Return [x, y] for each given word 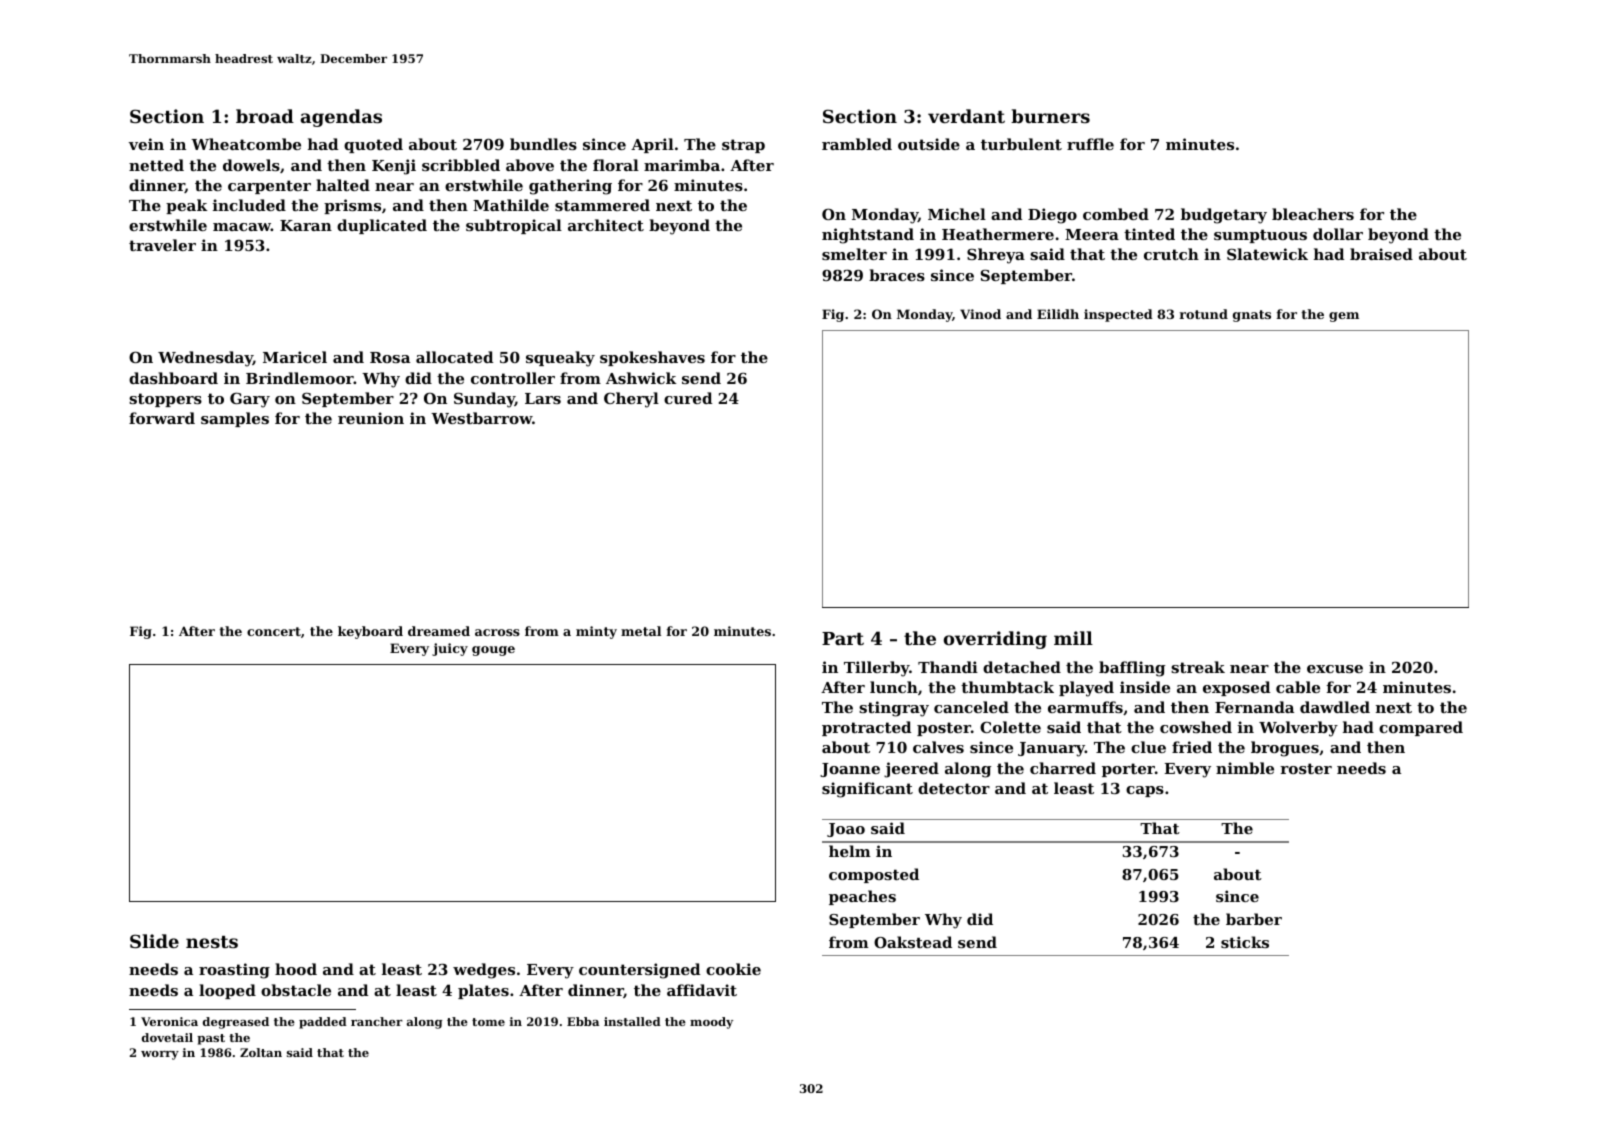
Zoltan [261, 1052]
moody [711, 1023]
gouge [493, 651]
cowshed [1196, 727]
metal [641, 631]
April [652, 145]
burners [1050, 116]
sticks [1245, 942]
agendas [341, 118]
